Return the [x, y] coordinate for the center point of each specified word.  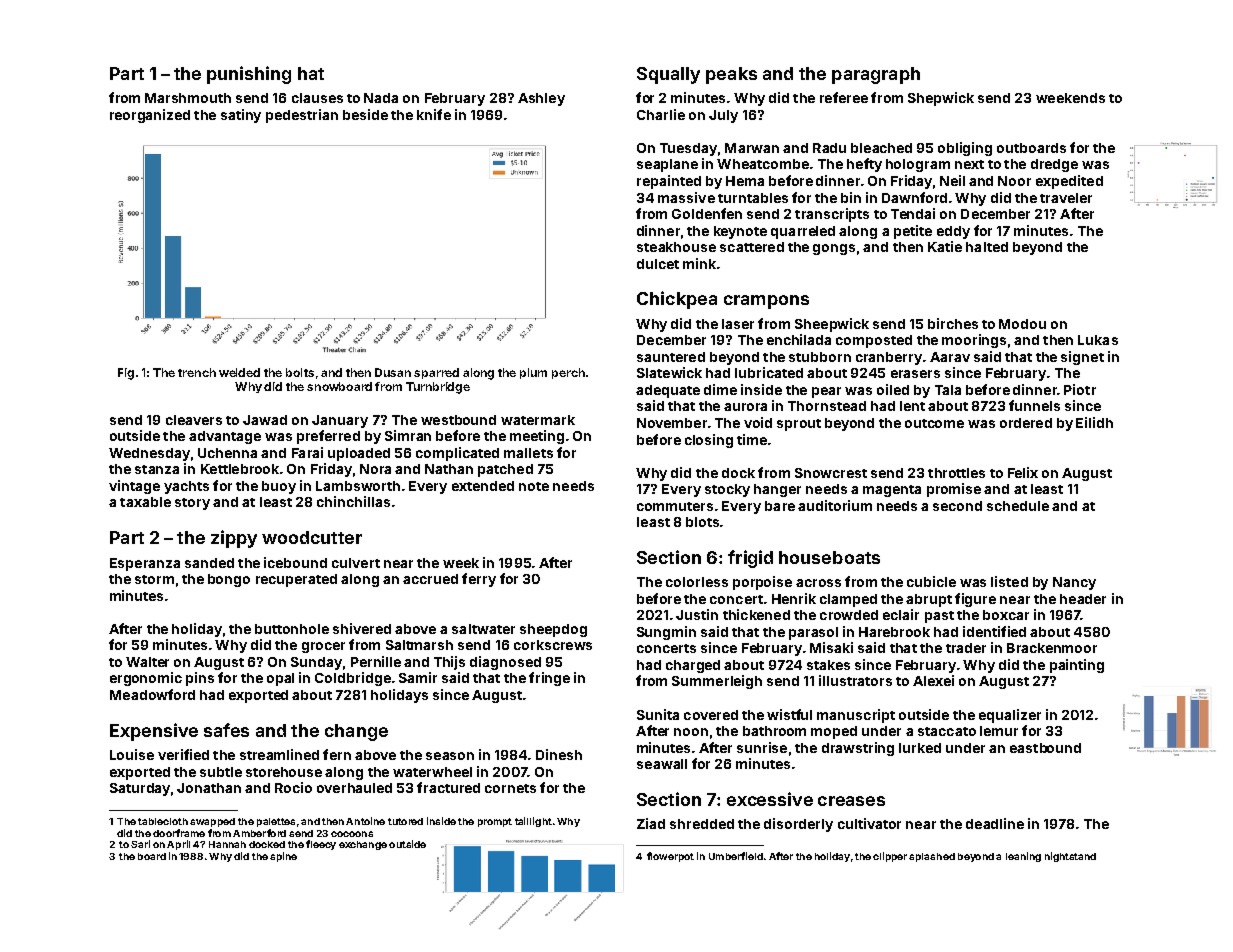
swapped [212, 822]
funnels [1034, 405]
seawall [662, 764]
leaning [1023, 857]
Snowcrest [831, 473]
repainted [669, 182]
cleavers [194, 420]
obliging [965, 149]
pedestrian [302, 116]
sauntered [671, 357]
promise [954, 490]
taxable [145, 502]
